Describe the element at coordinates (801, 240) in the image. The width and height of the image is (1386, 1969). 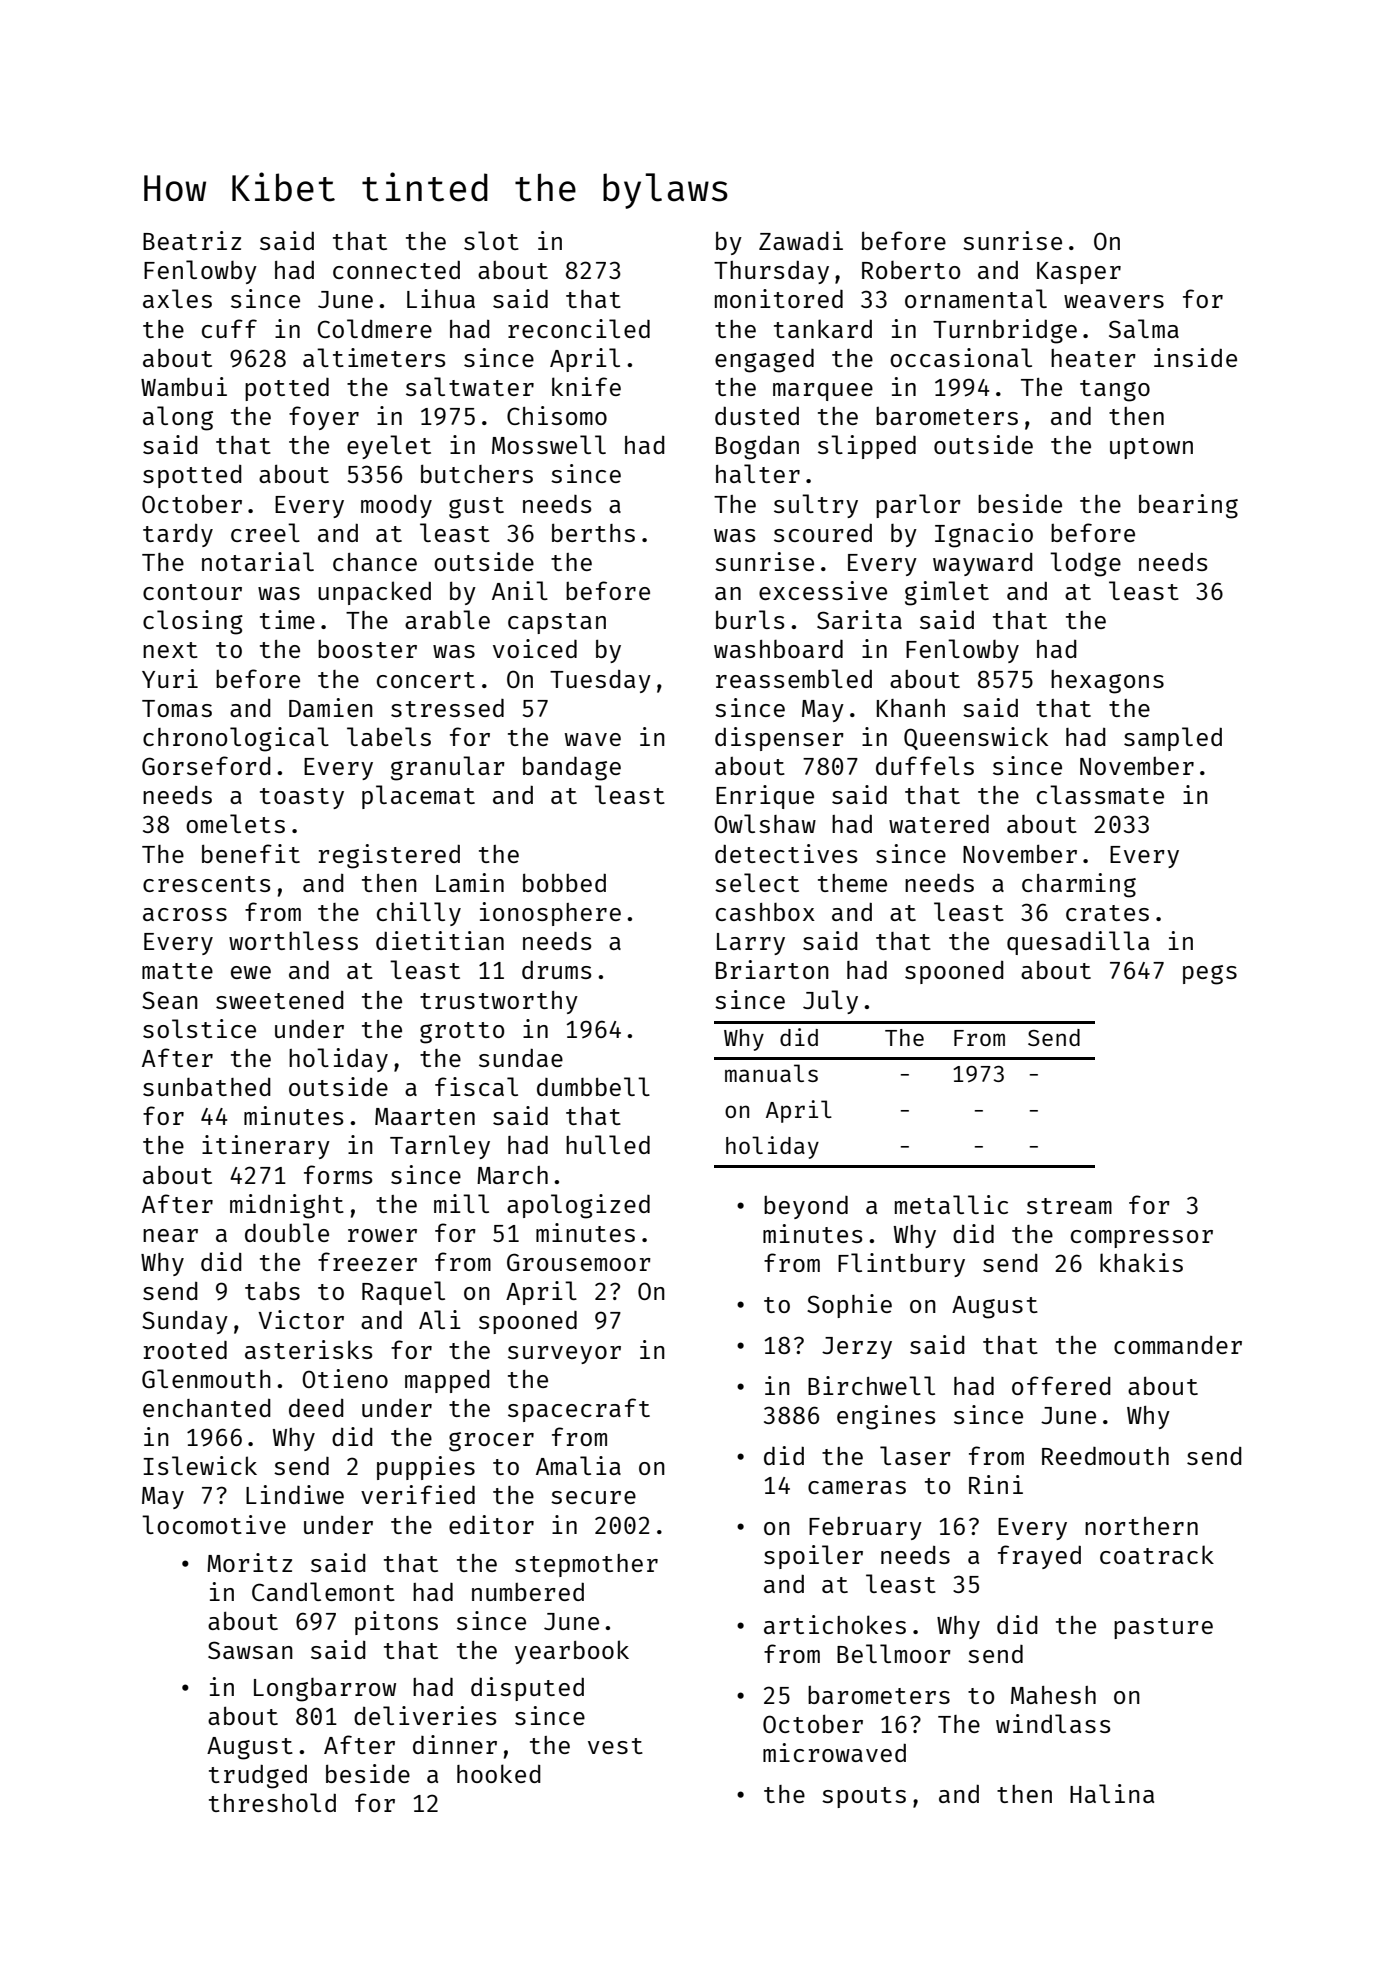
I see `Zawadi` at that location.
